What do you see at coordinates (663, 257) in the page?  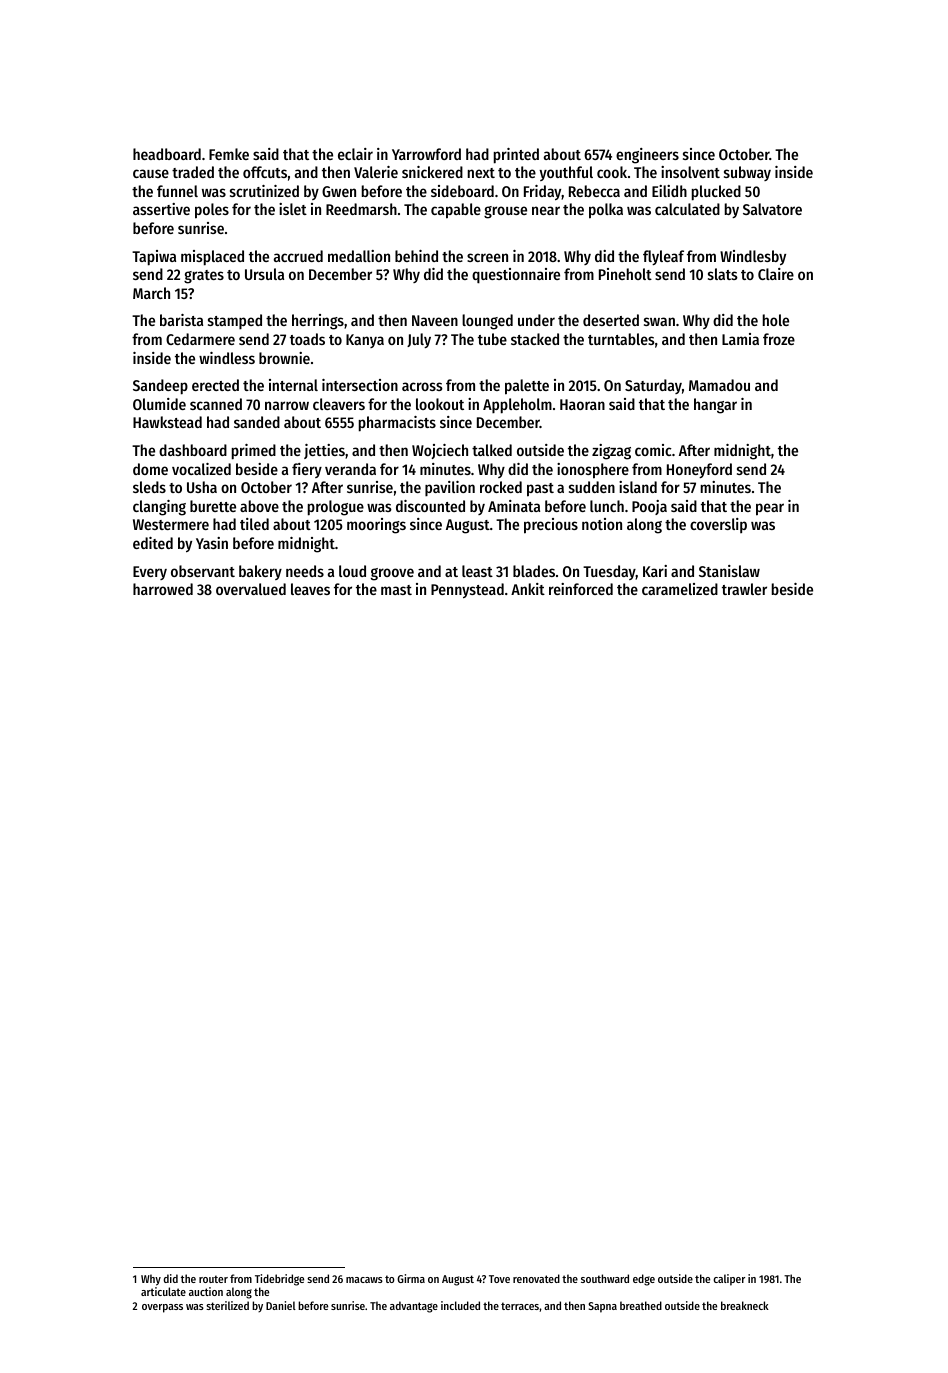 I see `flyleaf` at bounding box center [663, 257].
